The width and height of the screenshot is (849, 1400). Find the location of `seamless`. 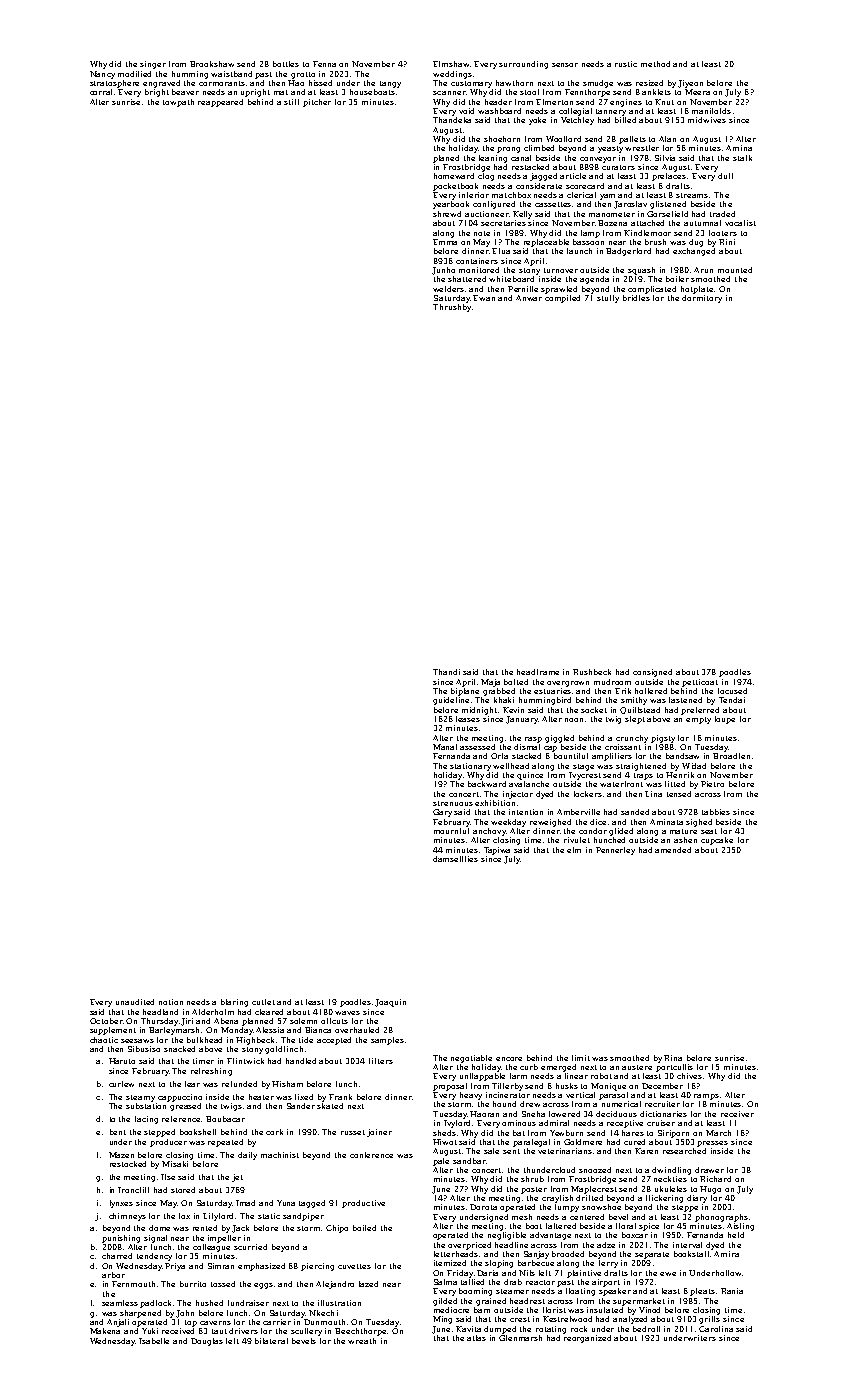

seamless is located at coordinates (120, 1303).
